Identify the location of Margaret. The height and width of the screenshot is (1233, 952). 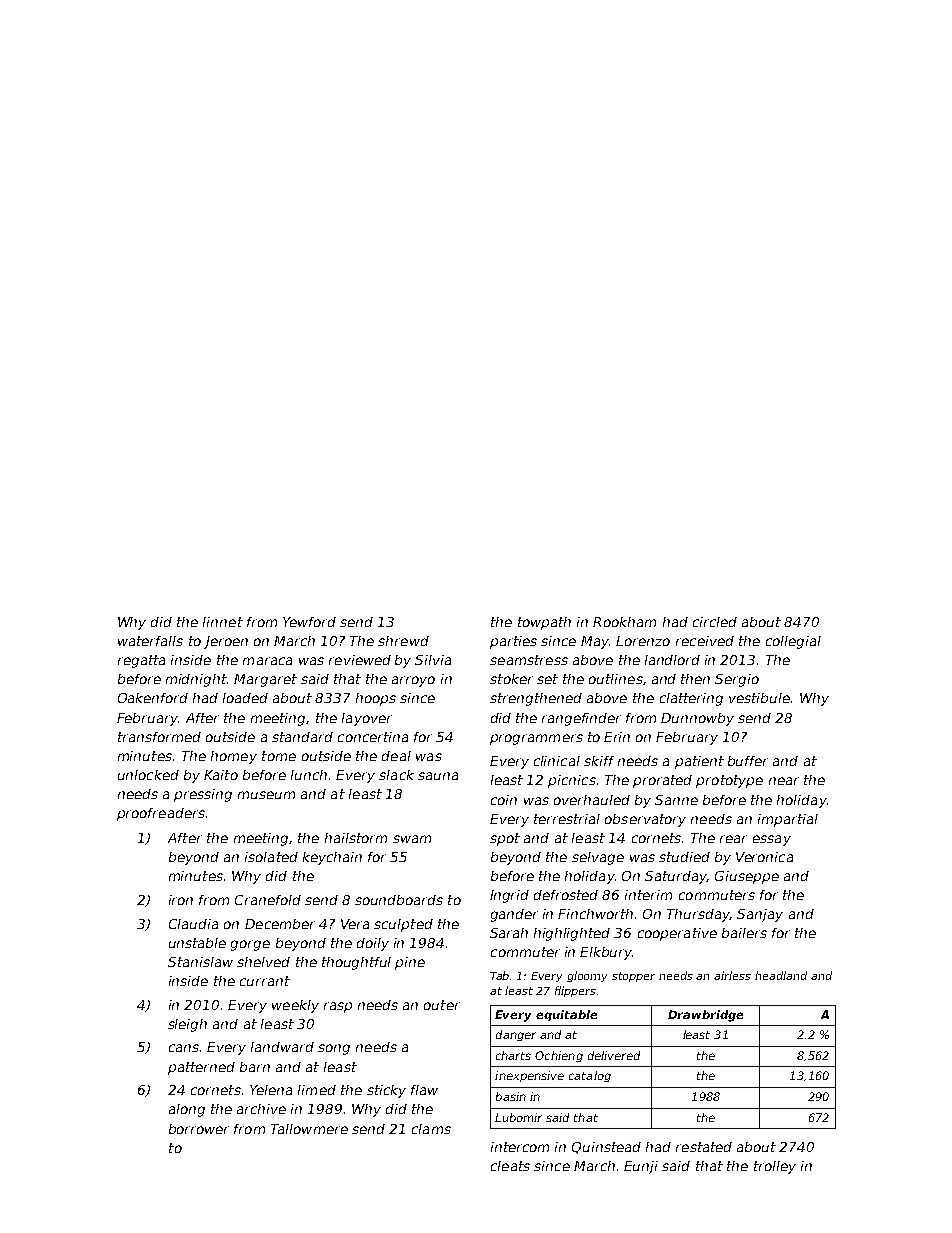
(265, 680).
